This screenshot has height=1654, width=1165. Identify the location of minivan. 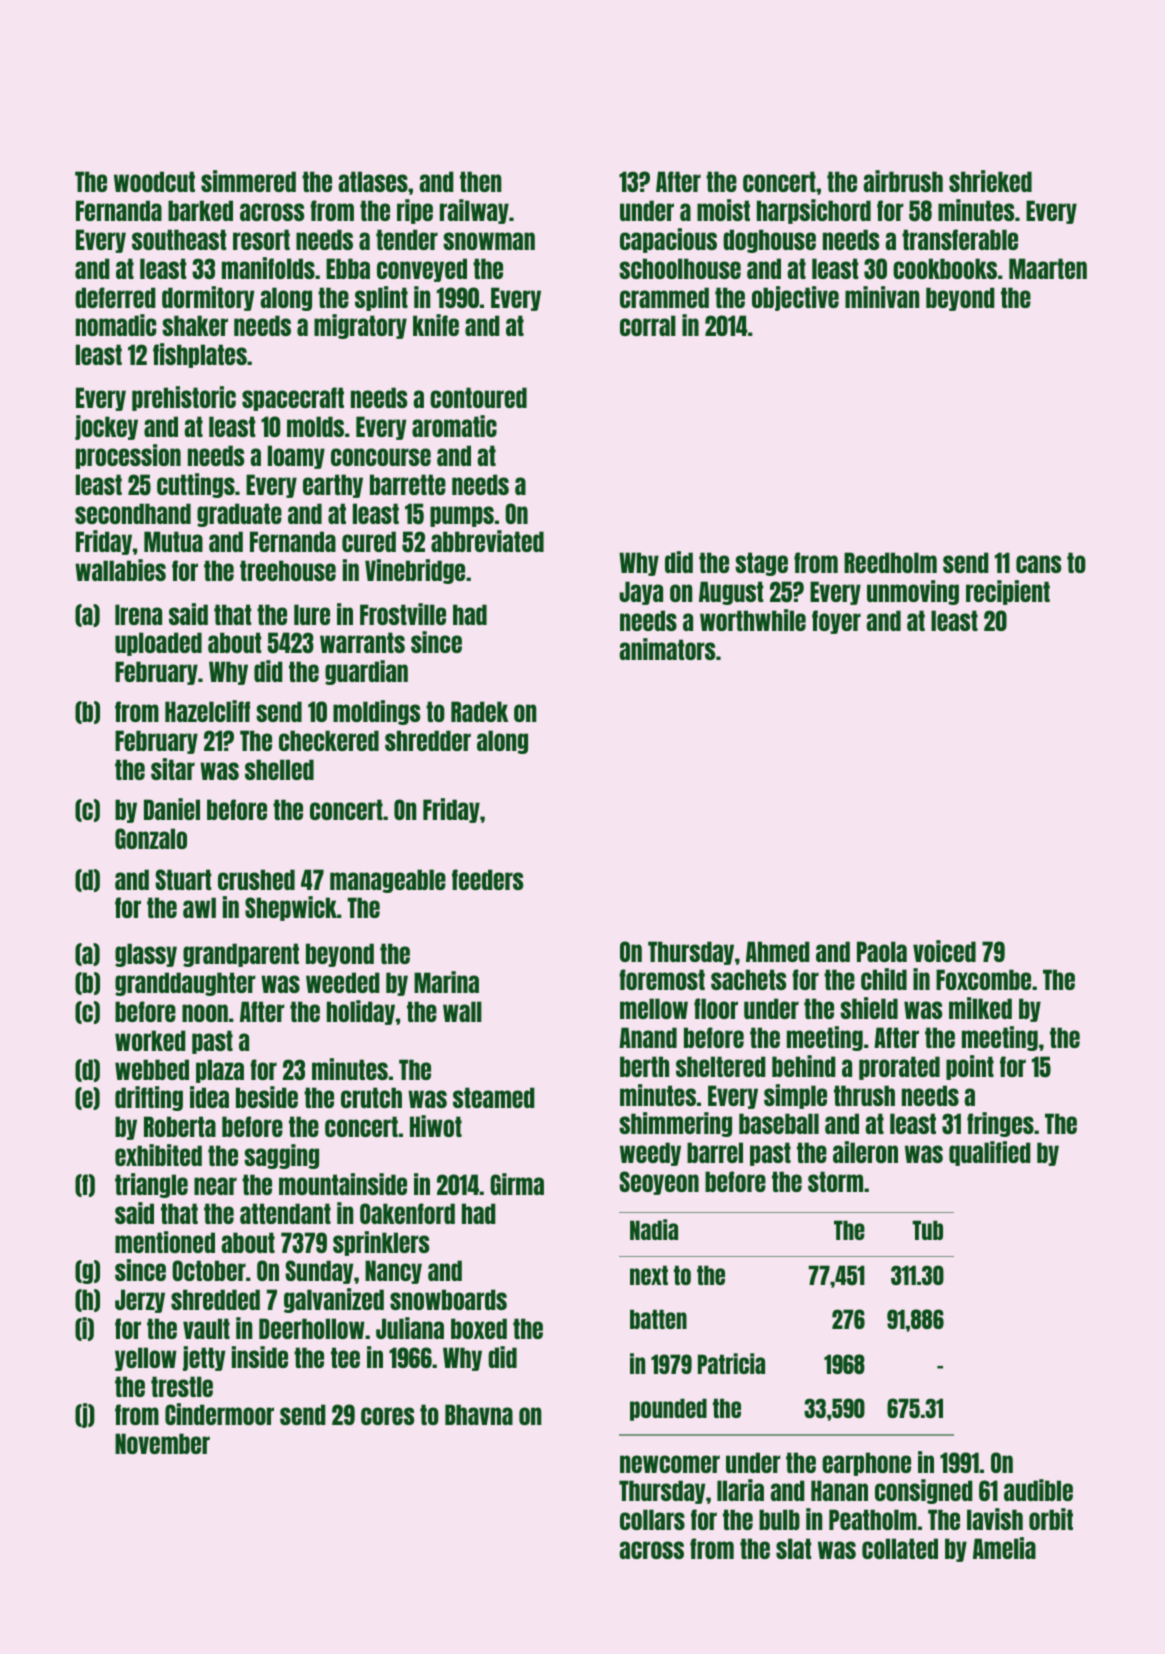
(882, 297).
